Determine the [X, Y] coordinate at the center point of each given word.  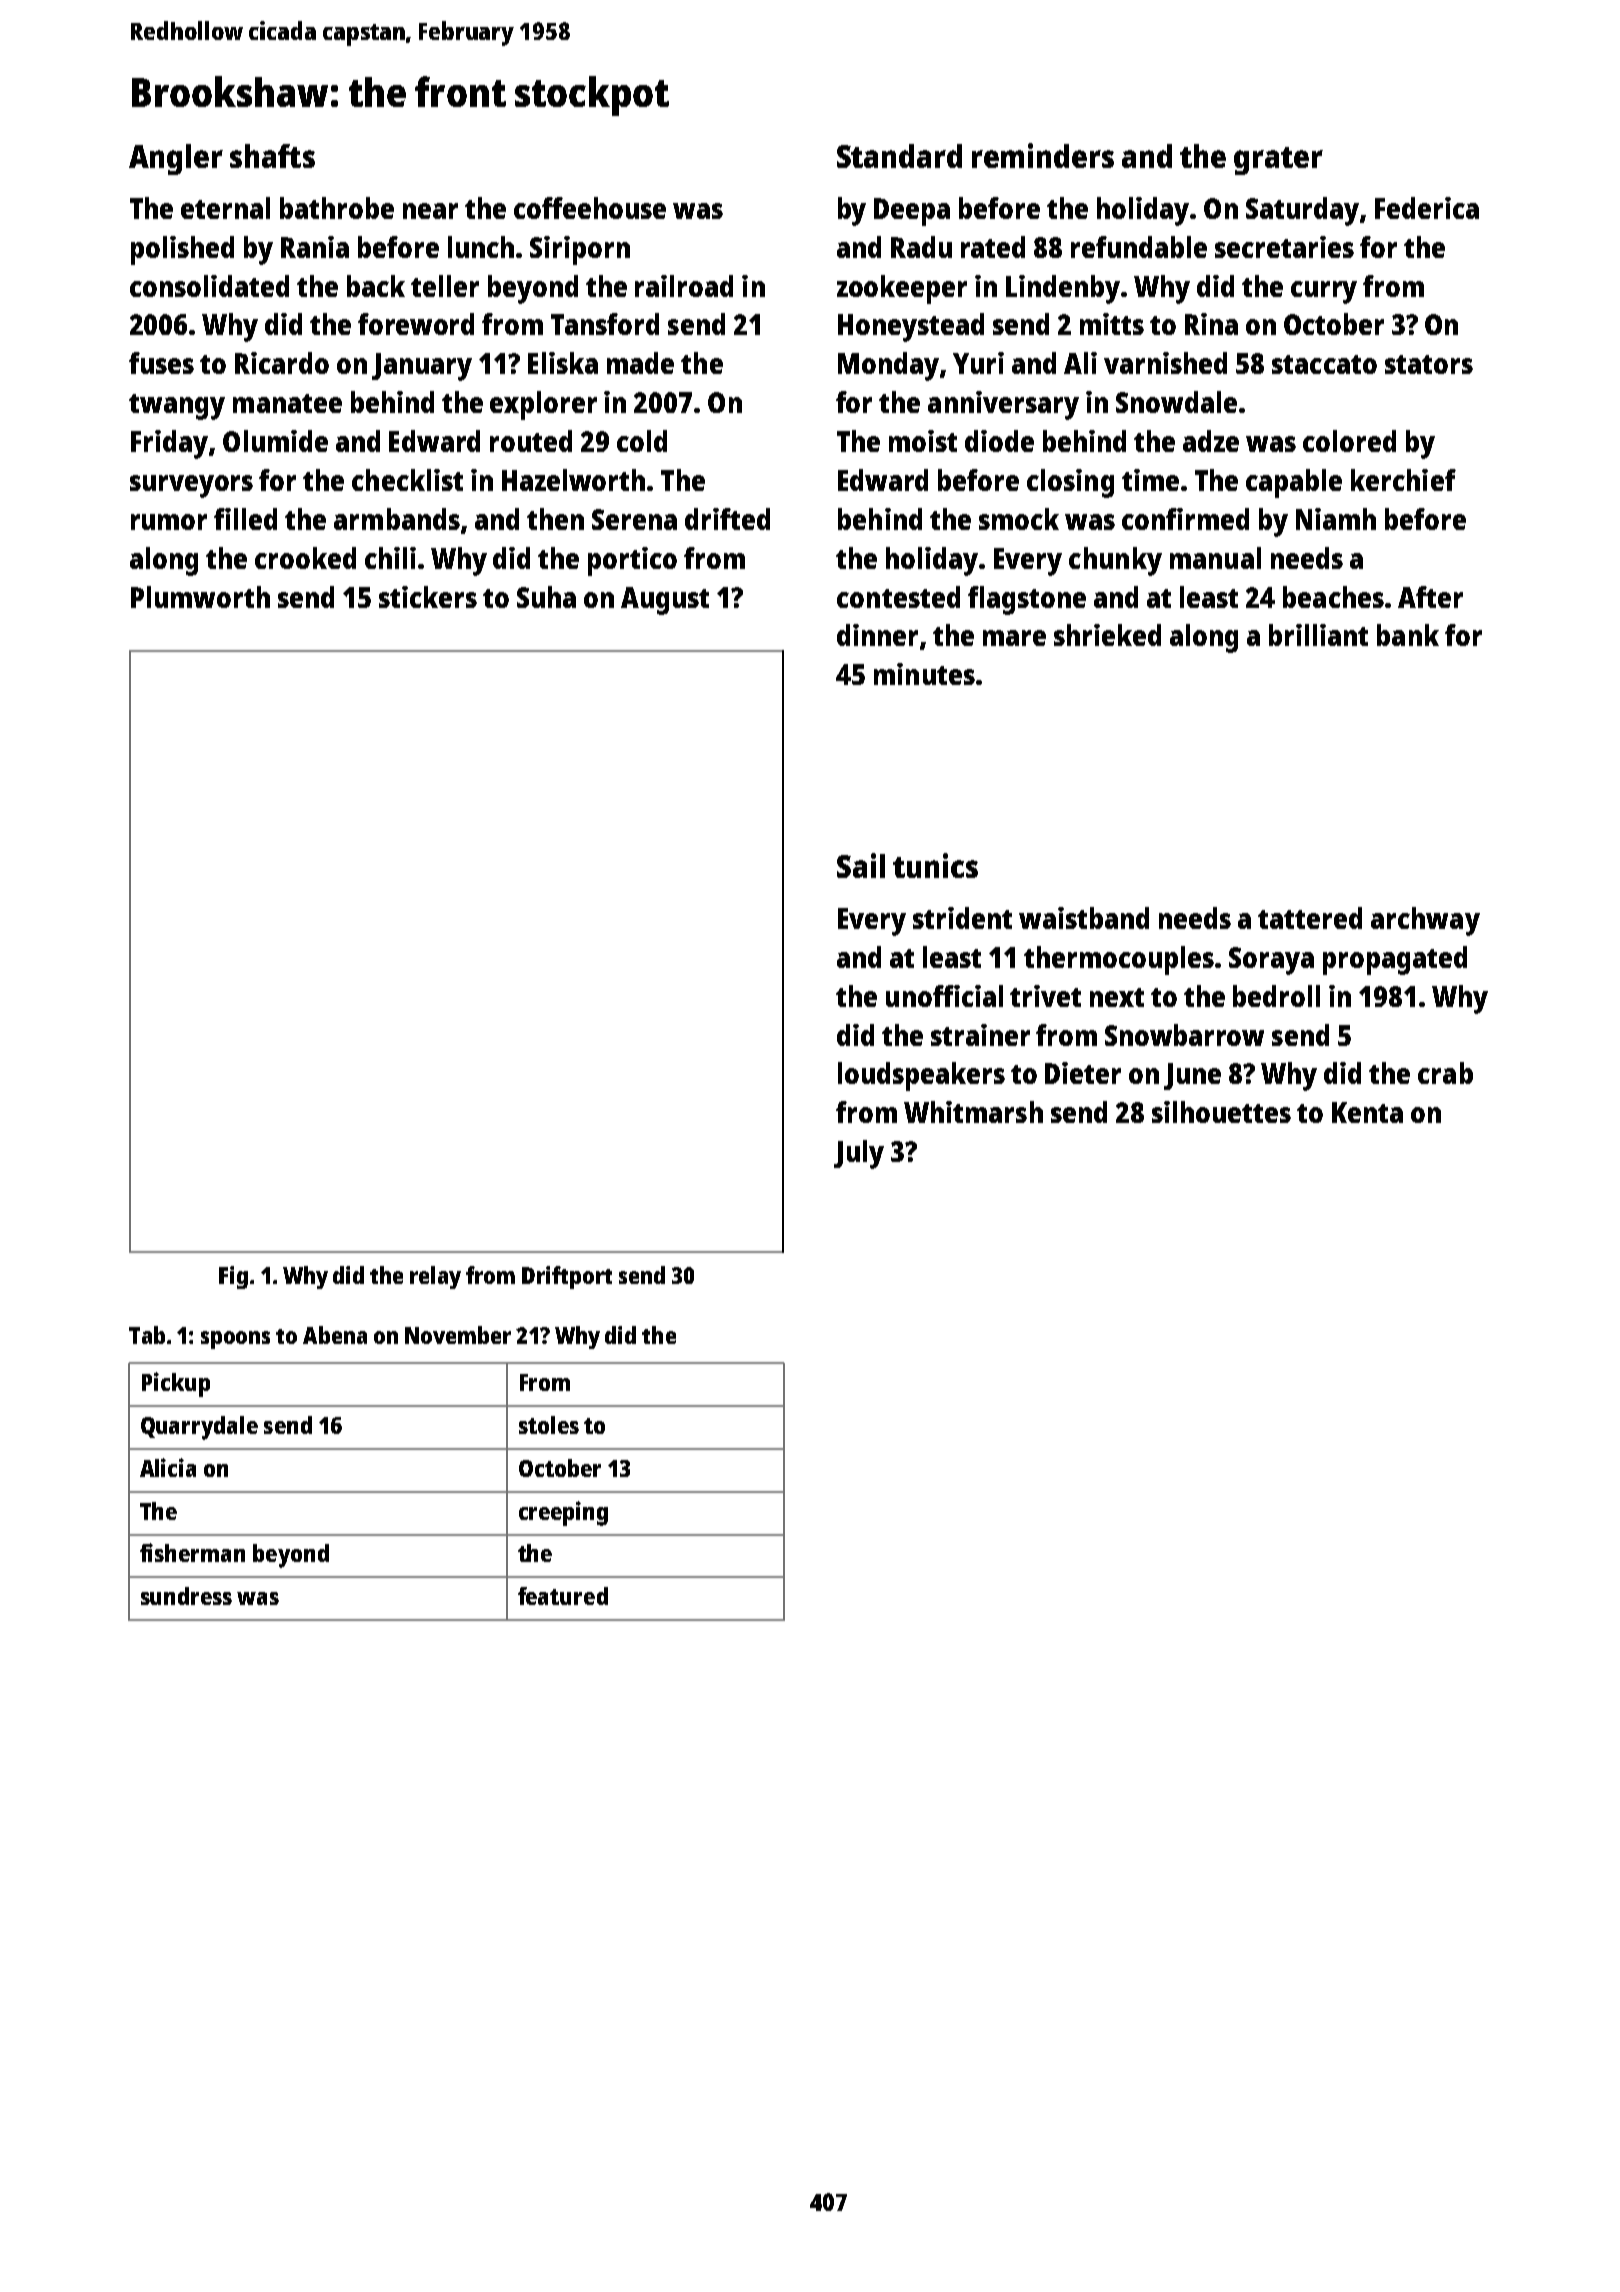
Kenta [1367, 1112]
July [859, 1154]
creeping [563, 1513]
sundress [186, 1596]
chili [390, 558]
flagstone [1027, 600]
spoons [235, 1340]
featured [563, 1596]
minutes [924, 674]
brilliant [1318, 635]
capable [1294, 483]
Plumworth [200, 597]
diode [999, 441]
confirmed [1185, 519]
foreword [416, 324]
